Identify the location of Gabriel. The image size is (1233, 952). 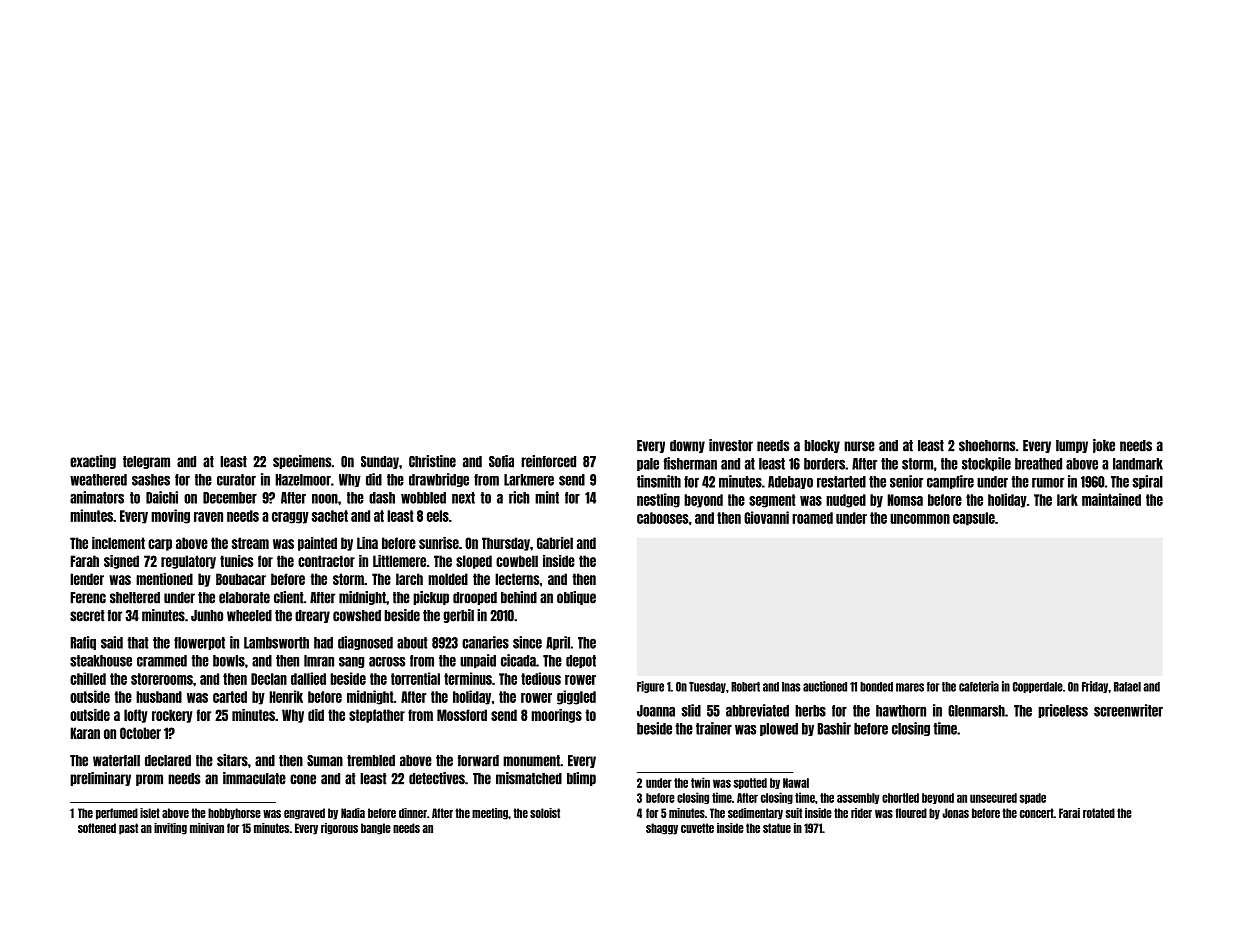
(555, 543).
